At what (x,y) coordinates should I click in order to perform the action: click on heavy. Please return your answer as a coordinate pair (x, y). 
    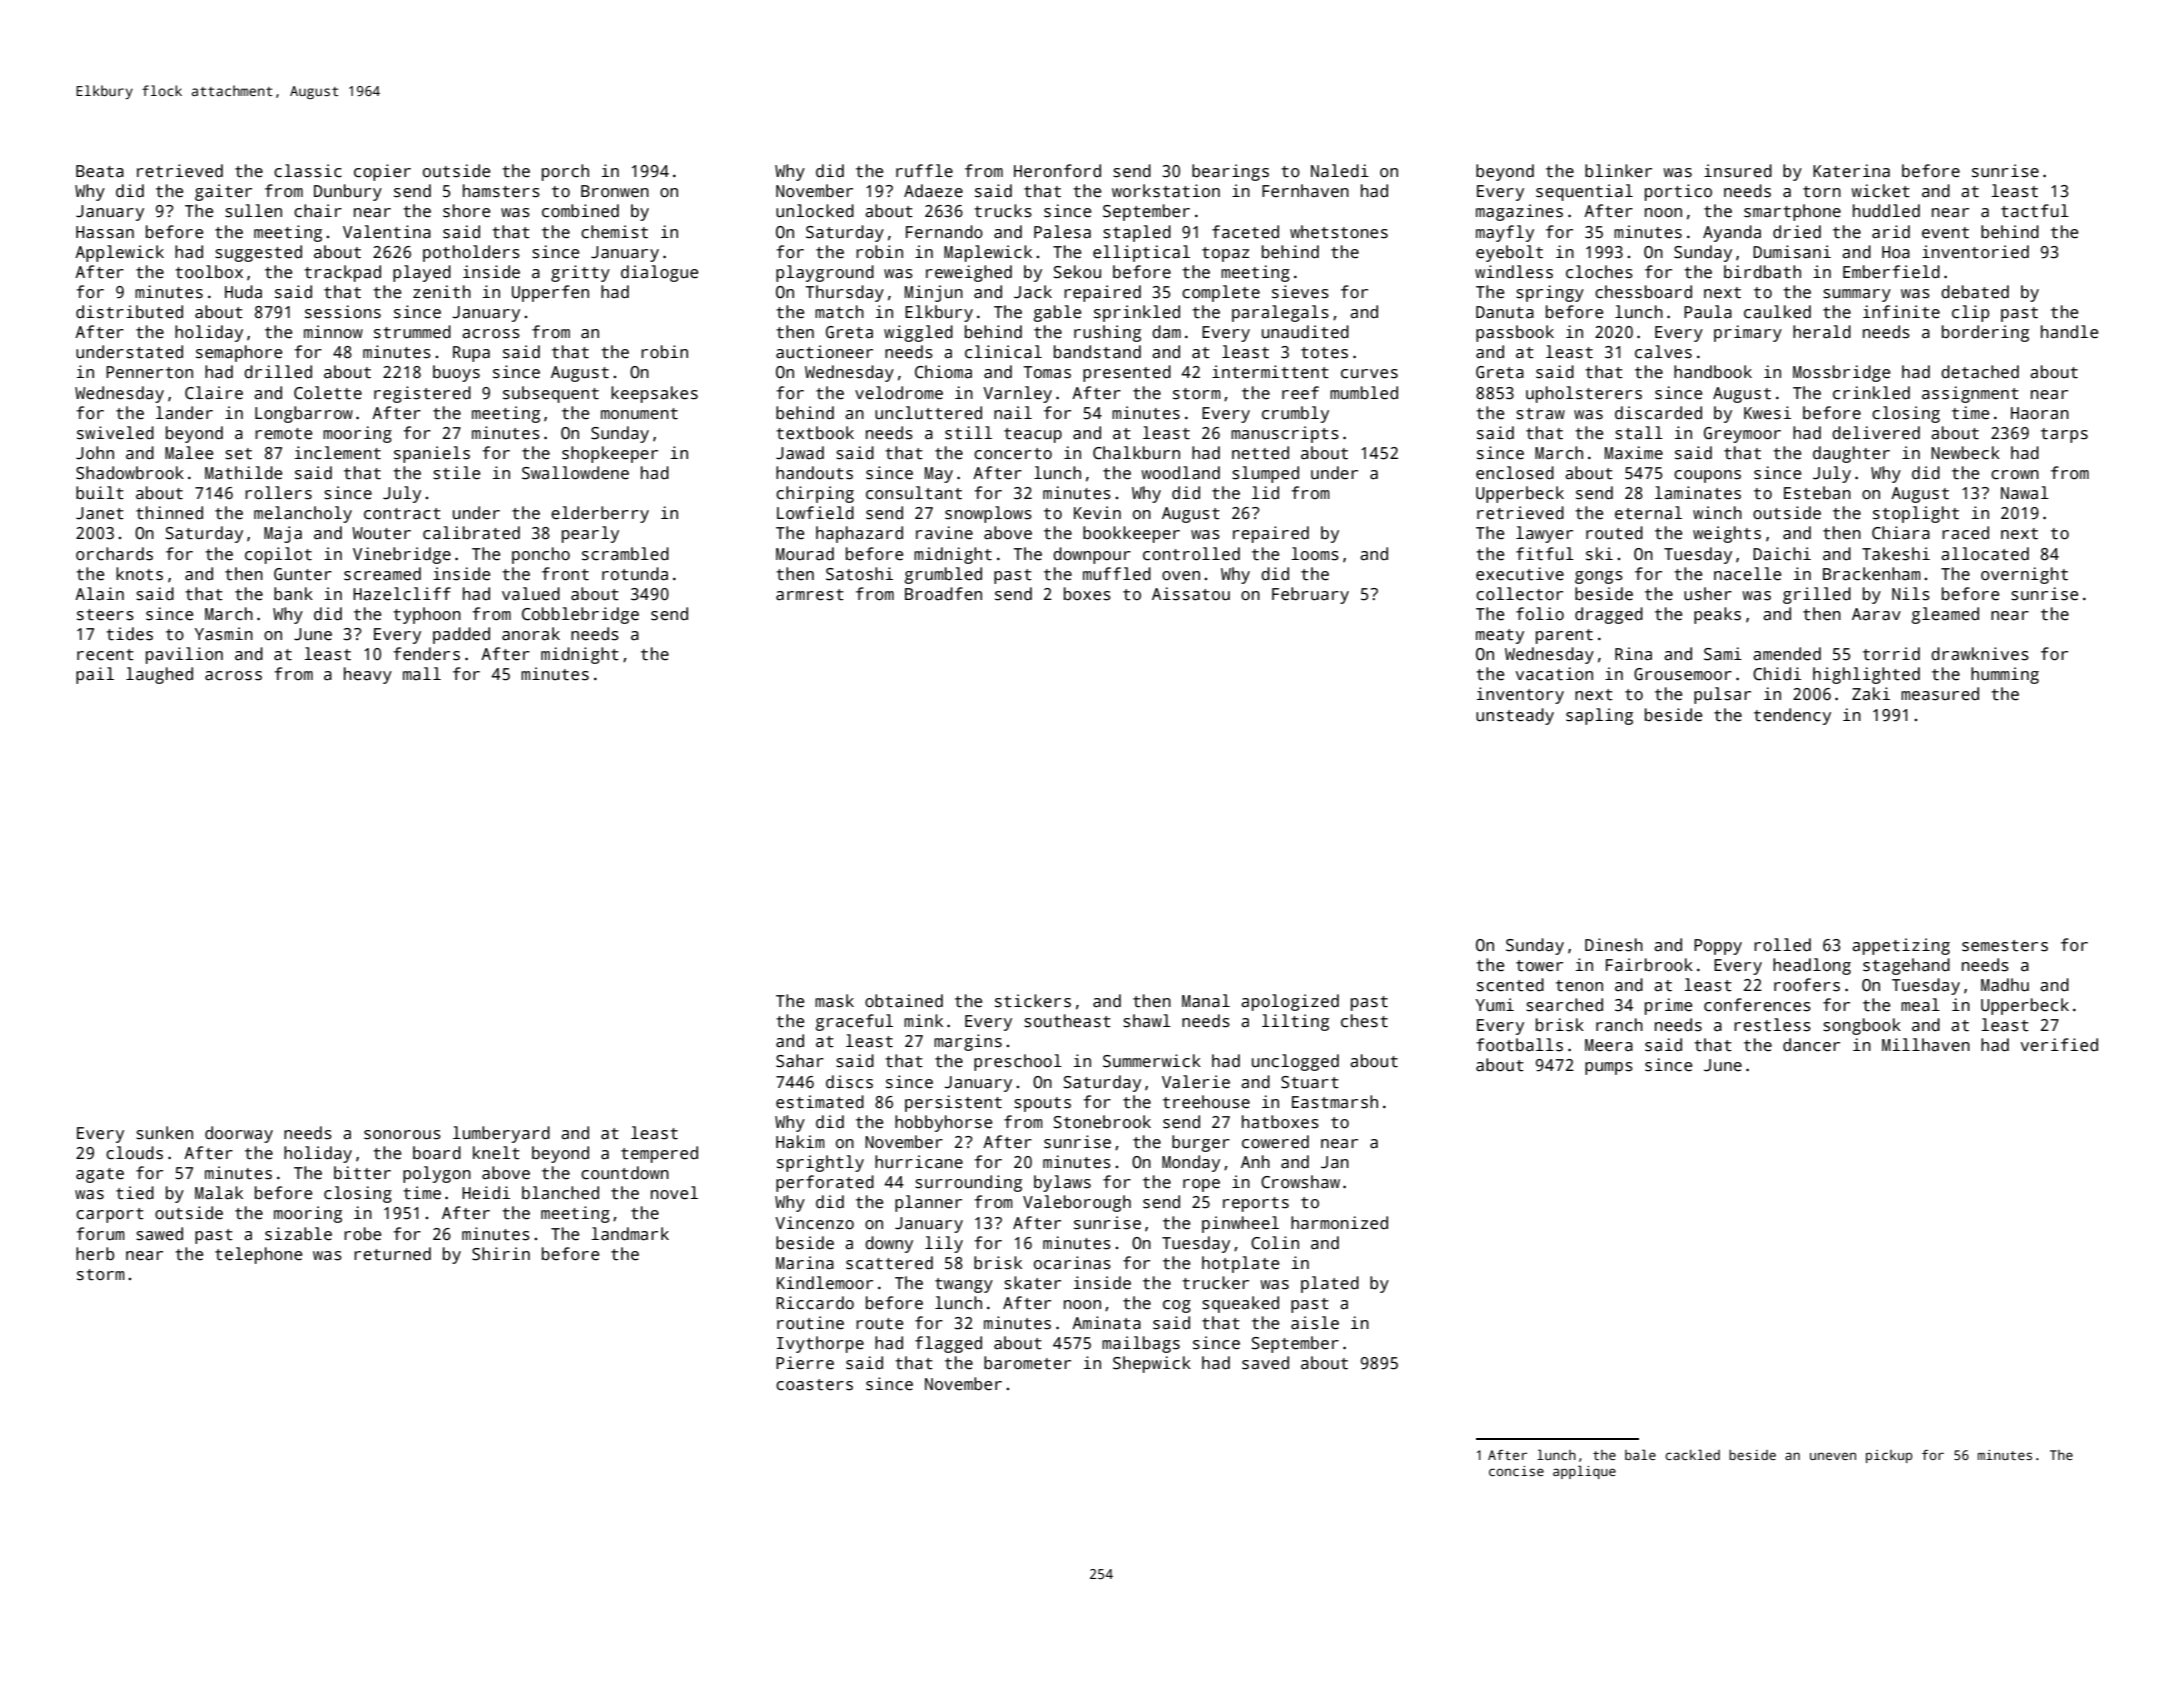
    Looking at the image, I should click on (368, 675).
